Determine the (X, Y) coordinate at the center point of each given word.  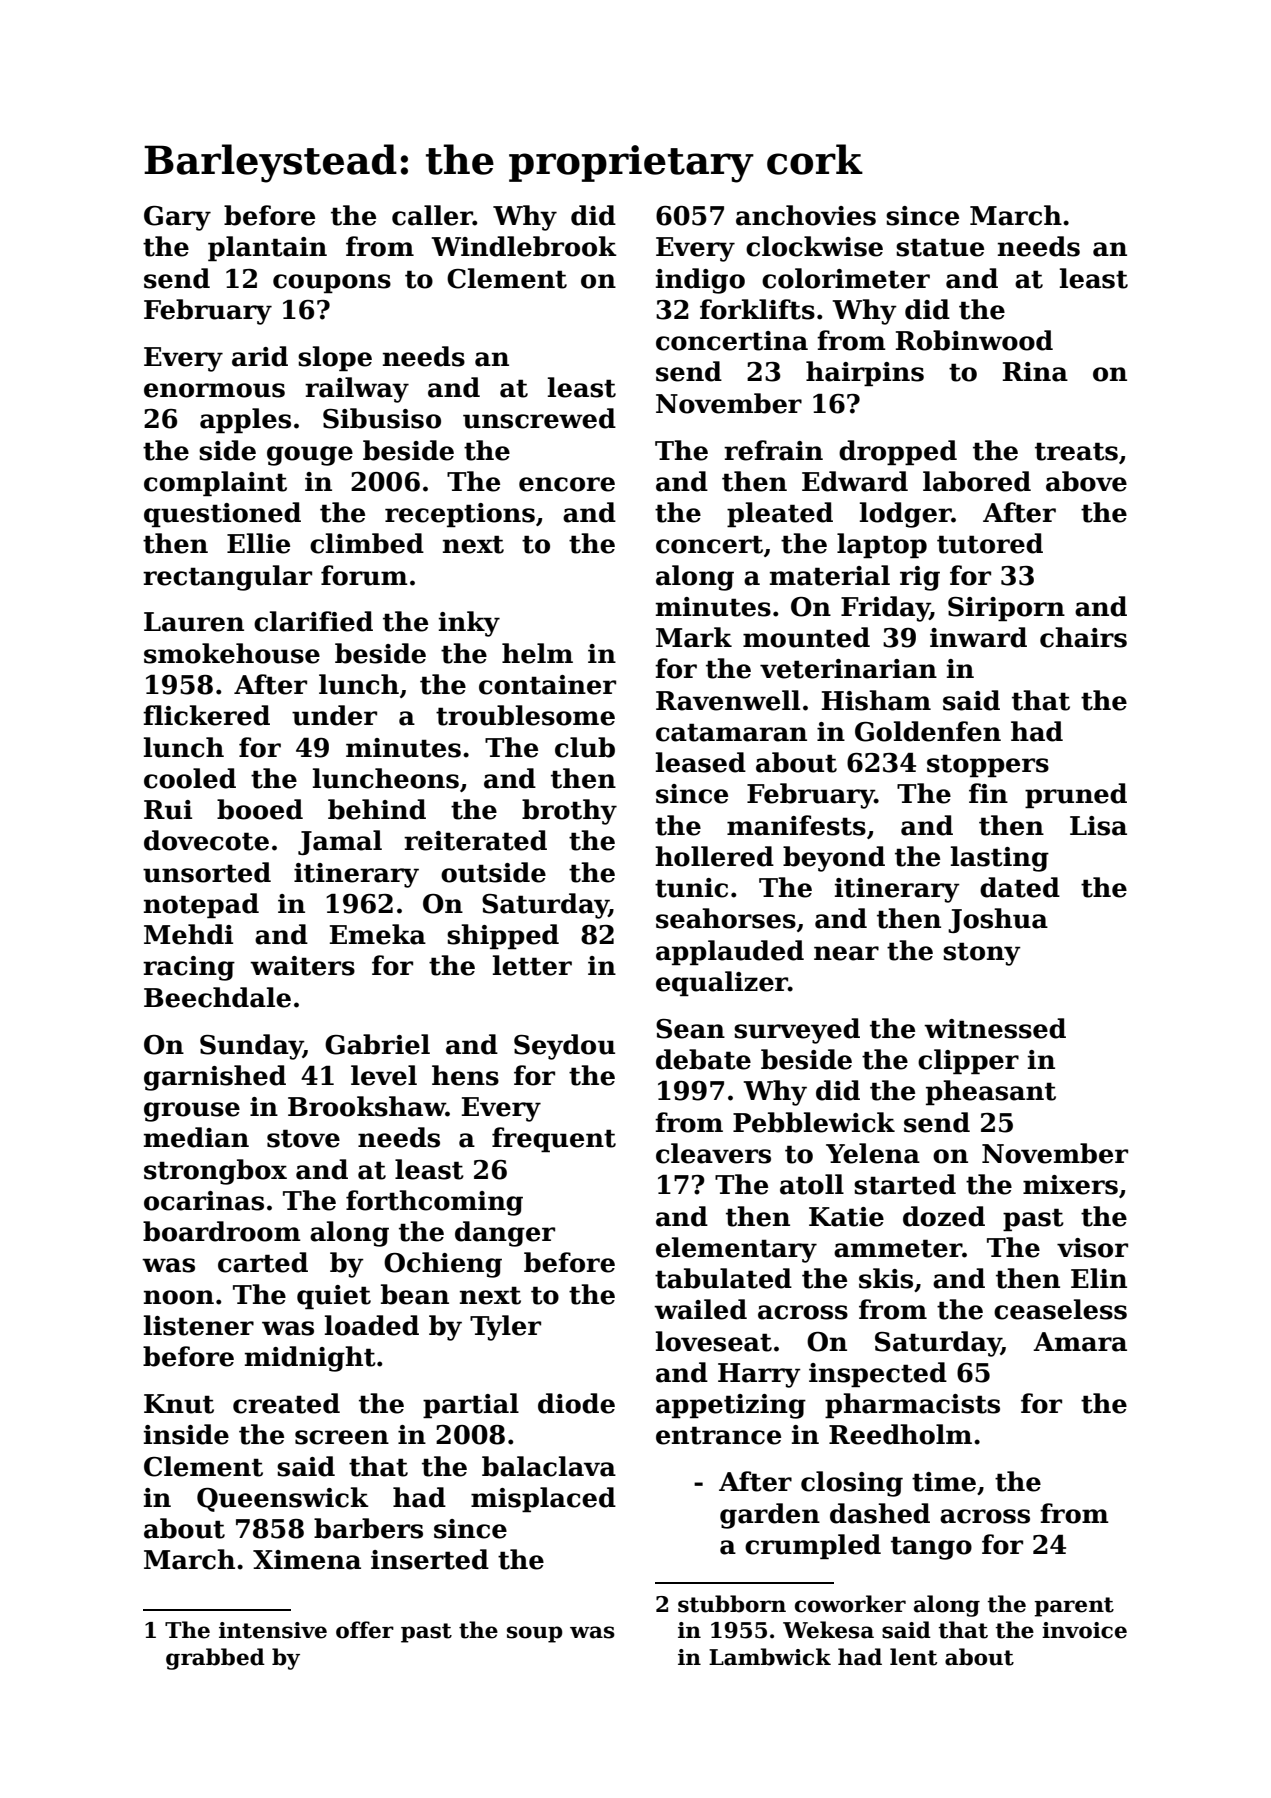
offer (365, 1630)
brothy (569, 812)
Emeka (378, 934)
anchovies (806, 215)
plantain (267, 248)
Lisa (1098, 826)
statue (940, 247)
